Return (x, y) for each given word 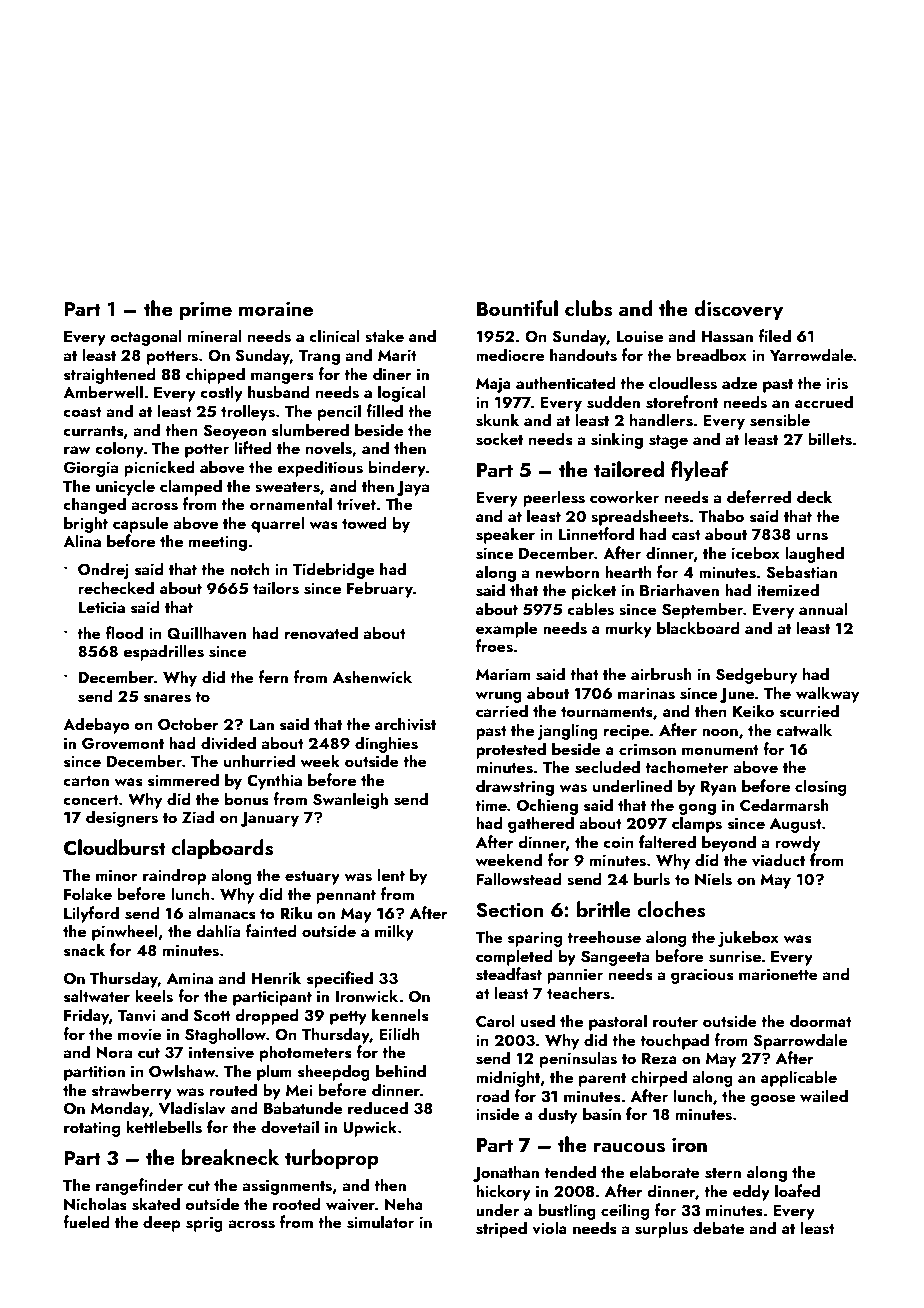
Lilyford (91, 914)
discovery (738, 310)
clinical (334, 335)
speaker (505, 535)
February (380, 589)
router (675, 1022)
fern (273, 676)
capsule (141, 524)
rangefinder (139, 1186)
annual (823, 608)
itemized (788, 589)
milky (394, 932)
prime (206, 311)
